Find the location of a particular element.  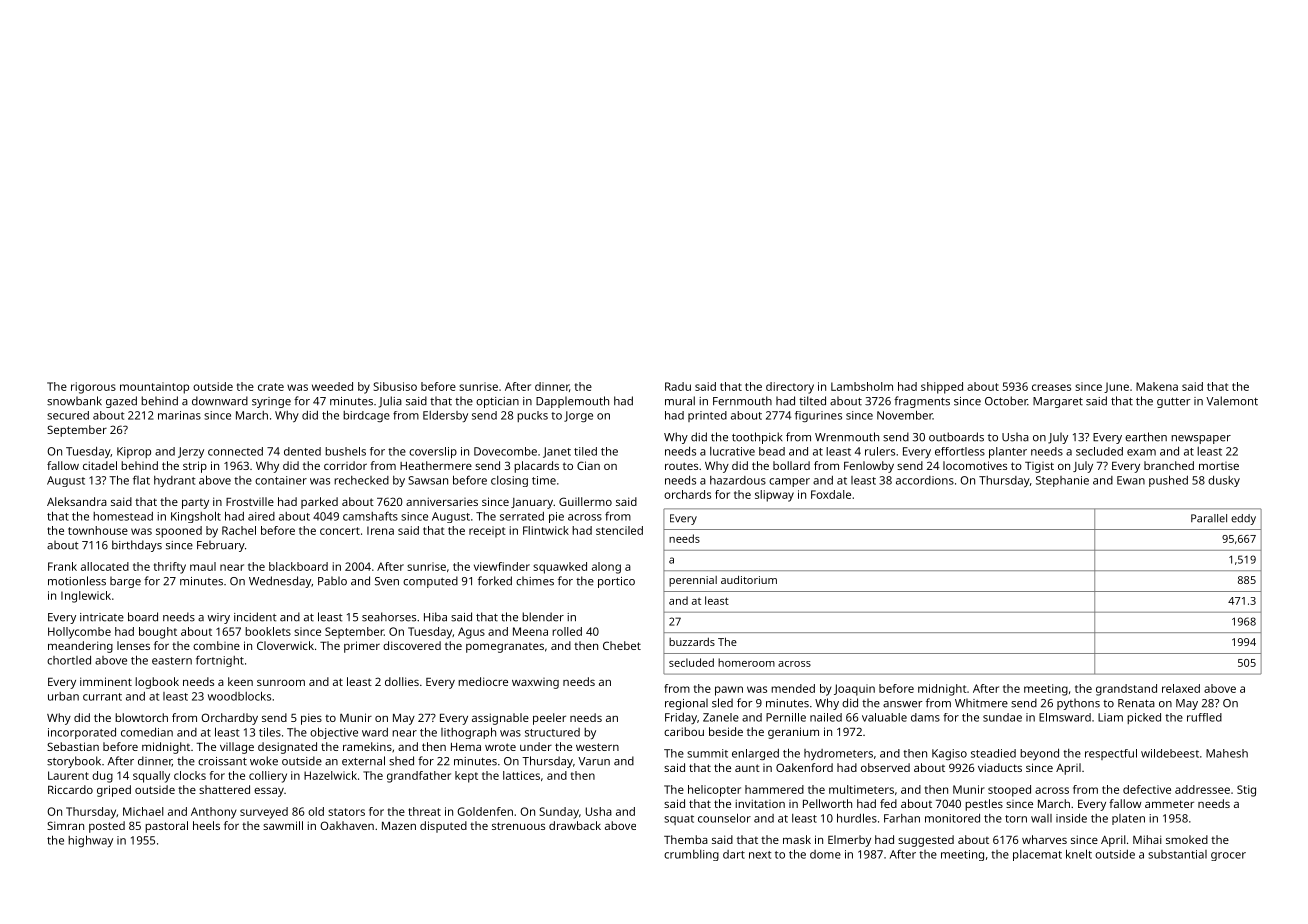

buzzards is located at coordinates (692, 641).
